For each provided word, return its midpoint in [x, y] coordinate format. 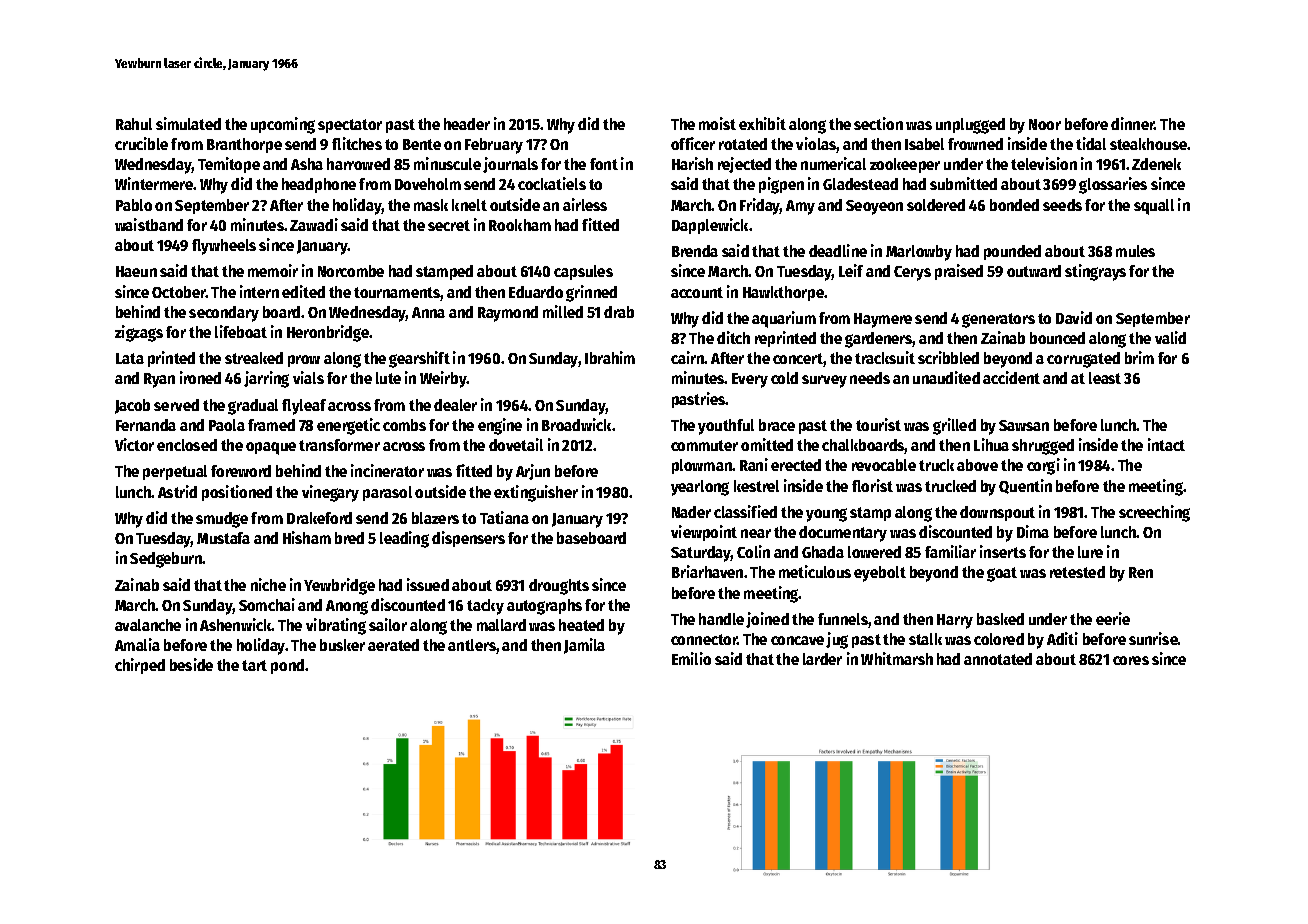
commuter [704, 445]
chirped [140, 666]
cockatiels [552, 183]
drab [619, 312]
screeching [1154, 513]
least [1105, 378]
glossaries [1113, 185]
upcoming [283, 125]
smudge [222, 520]
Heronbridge [328, 333]
